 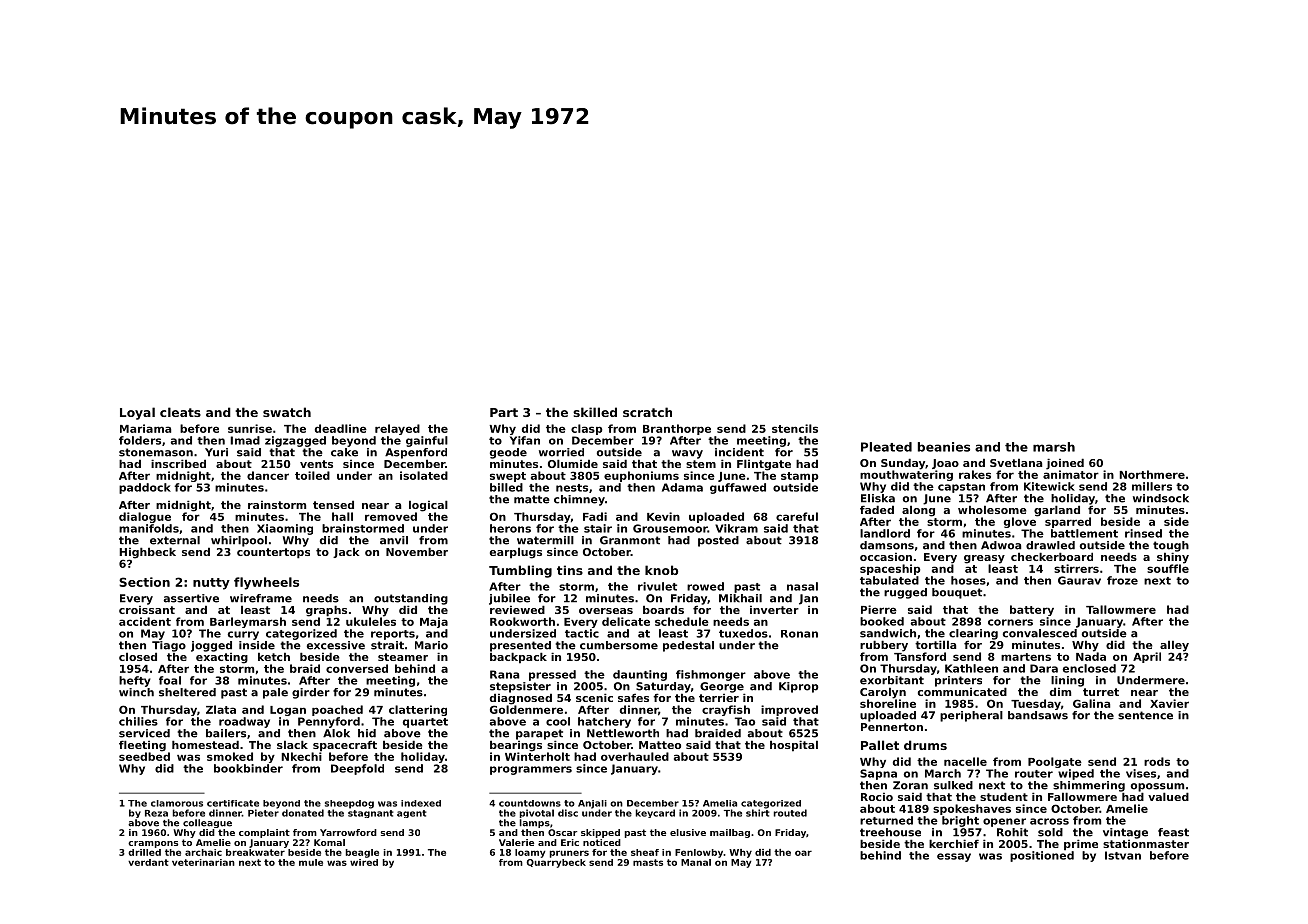 I want to click on Tao, so click(x=745, y=721).
